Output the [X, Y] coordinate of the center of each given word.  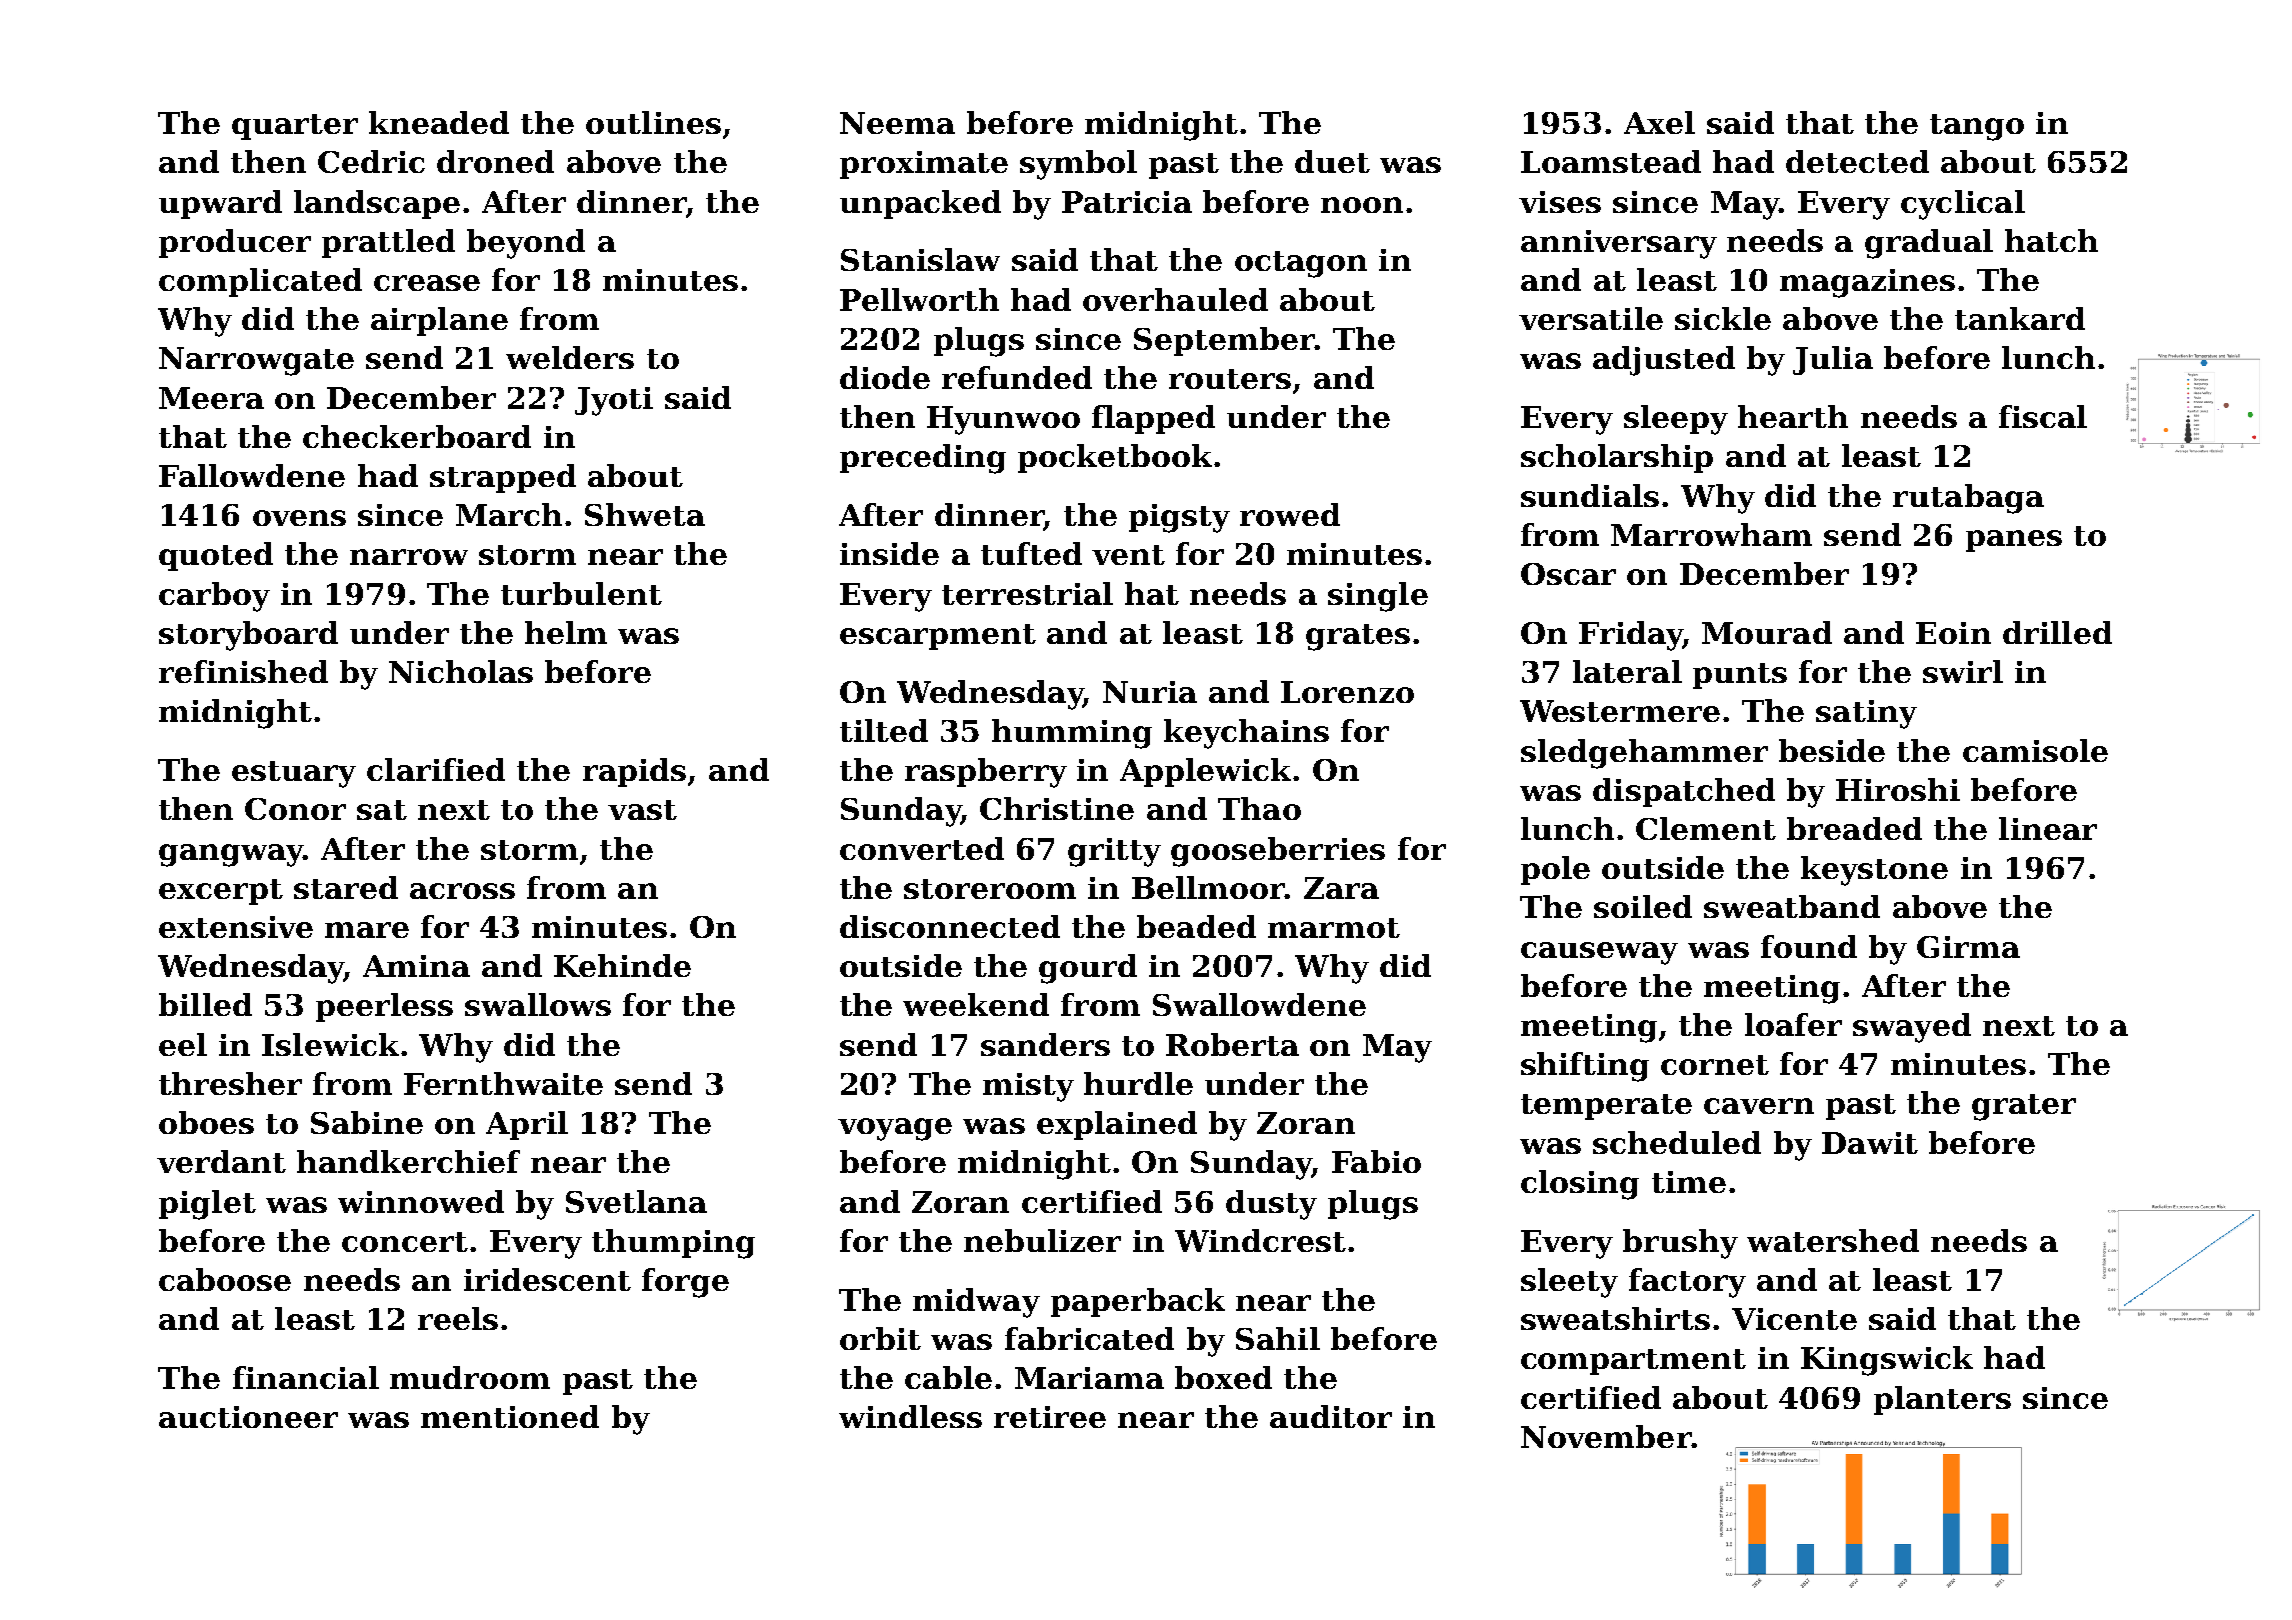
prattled [388, 243]
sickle [1723, 318]
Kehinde [622, 965]
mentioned [510, 1416]
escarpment [938, 637]
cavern [1759, 1106]
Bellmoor [1208, 887]
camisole [2035, 750]
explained [1117, 1125]
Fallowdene [252, 475]
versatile [1591, 318]
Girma [1968, 947]
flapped [1153, 419]
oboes [206, 1122]
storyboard [248, 636]
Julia [1833, 360]
